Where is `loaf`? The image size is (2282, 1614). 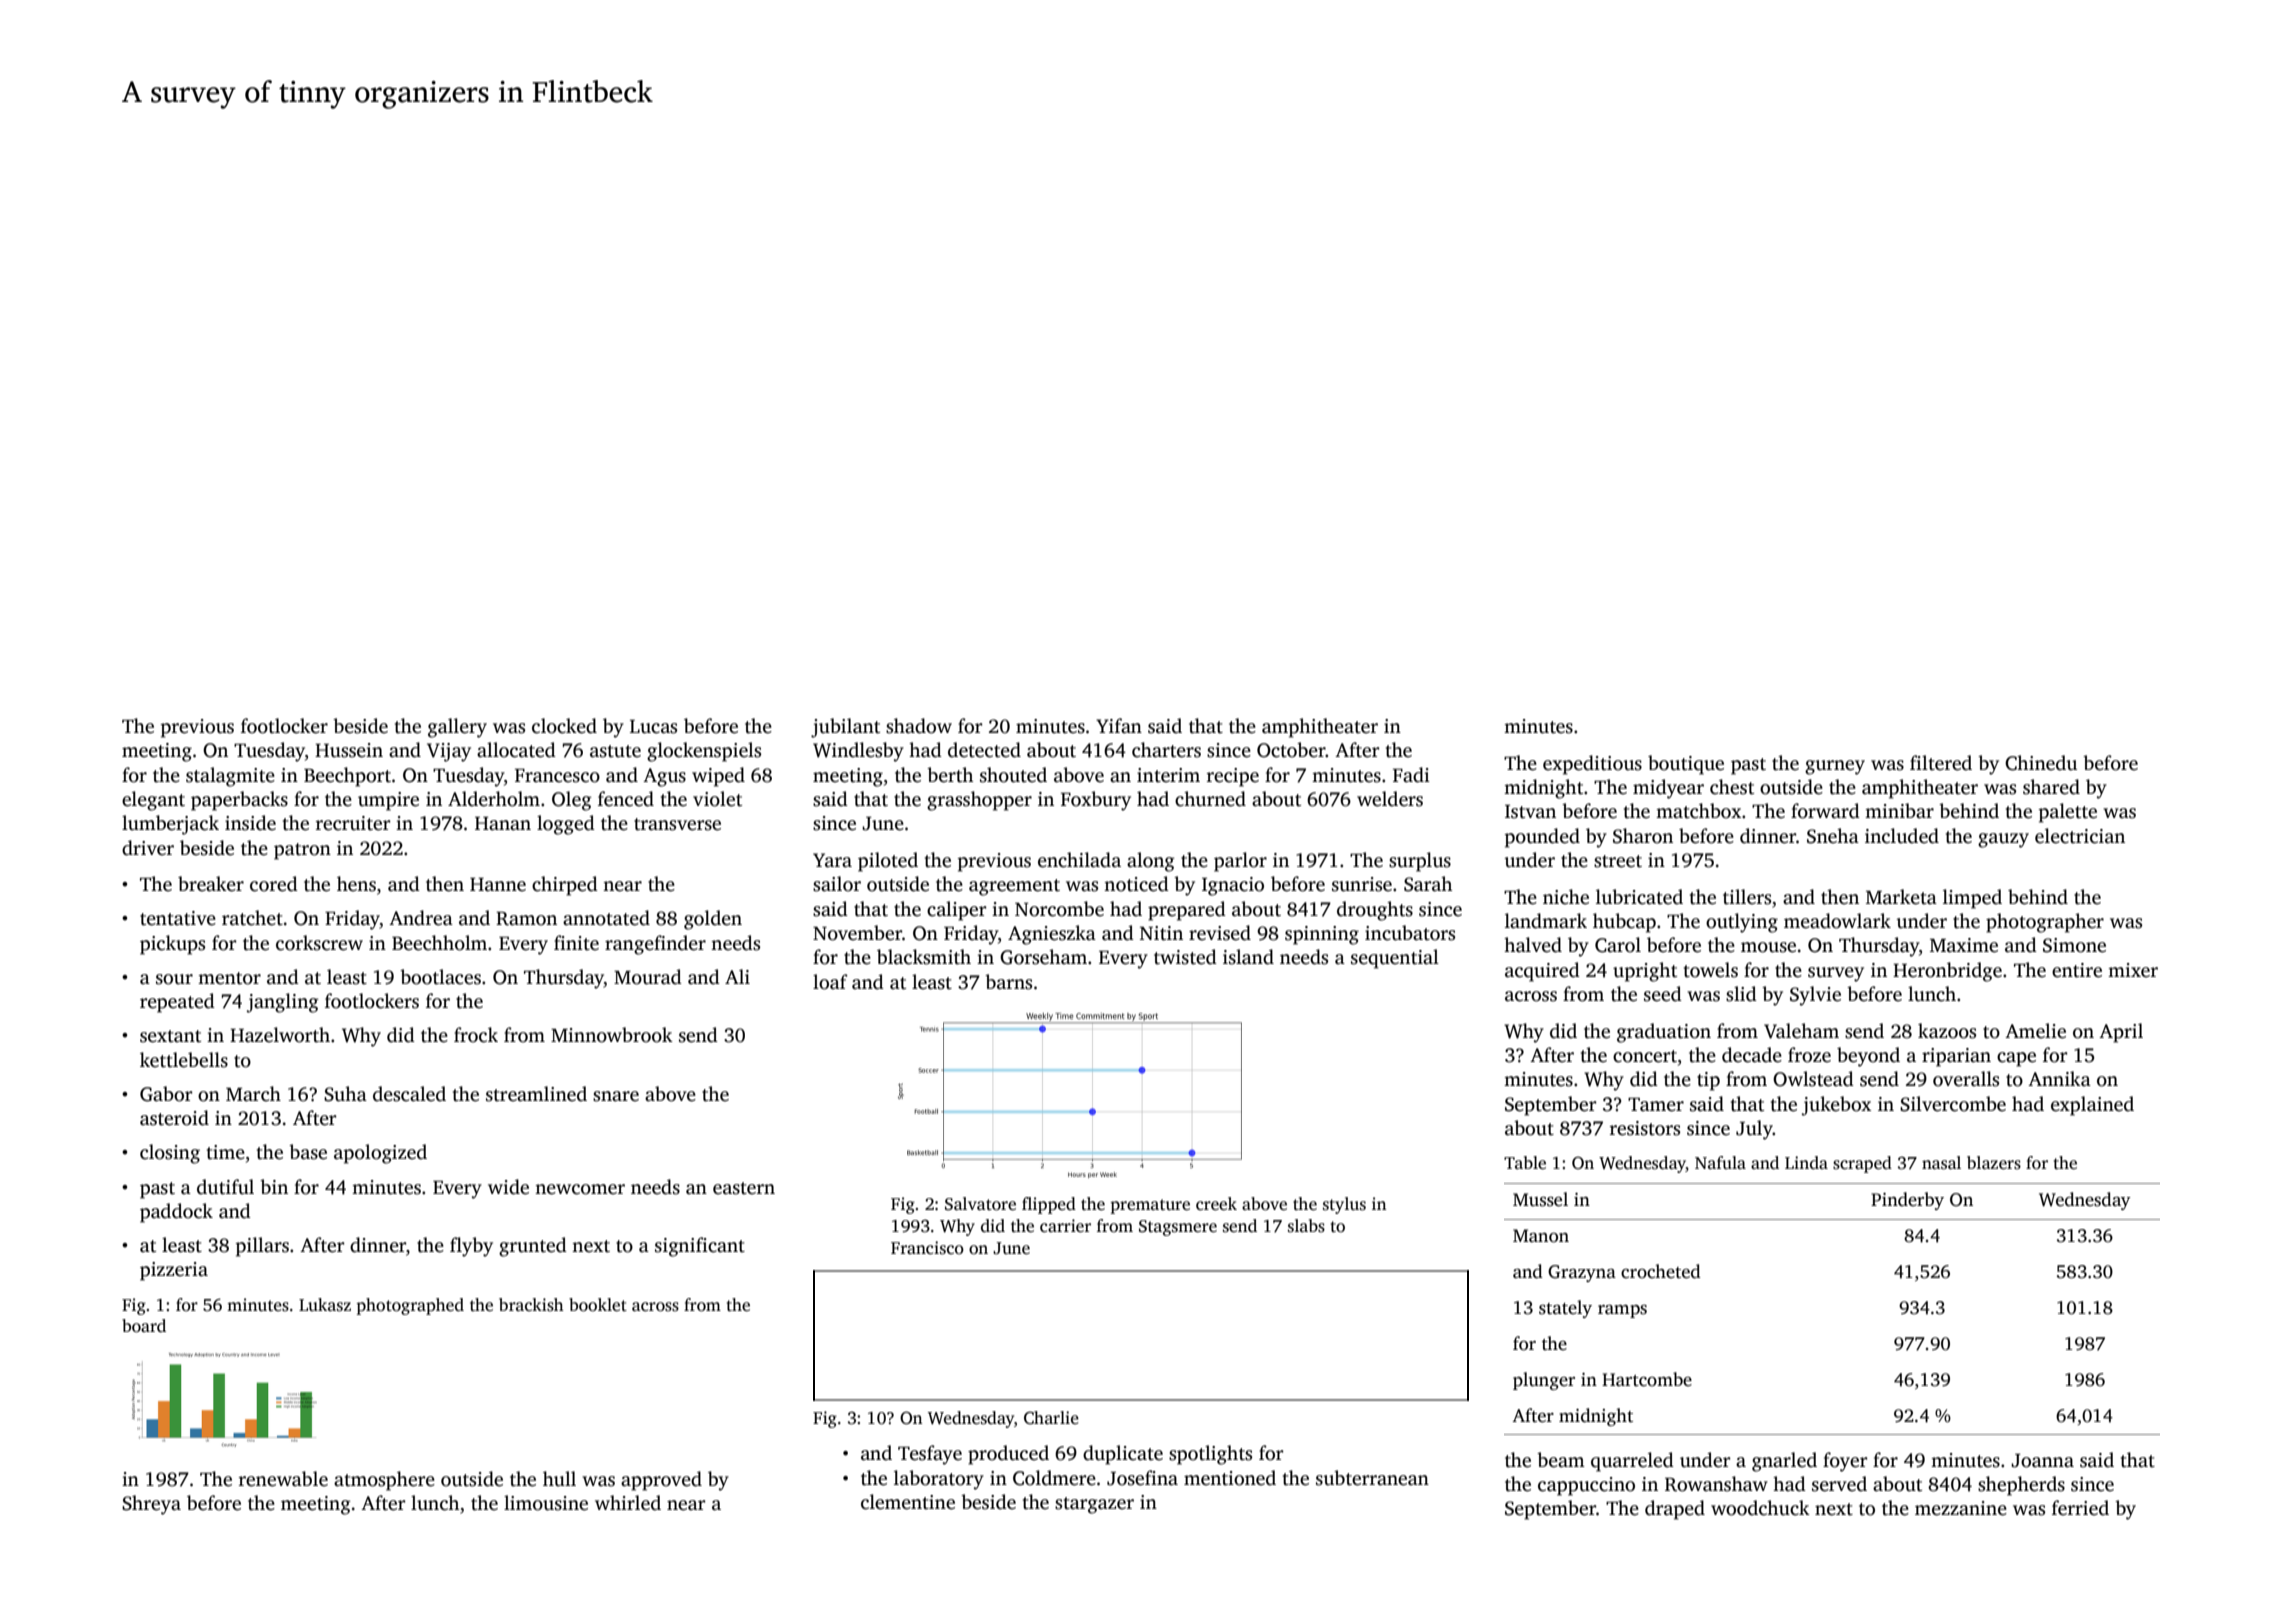 loaf is located at coordinates (830, 982).
